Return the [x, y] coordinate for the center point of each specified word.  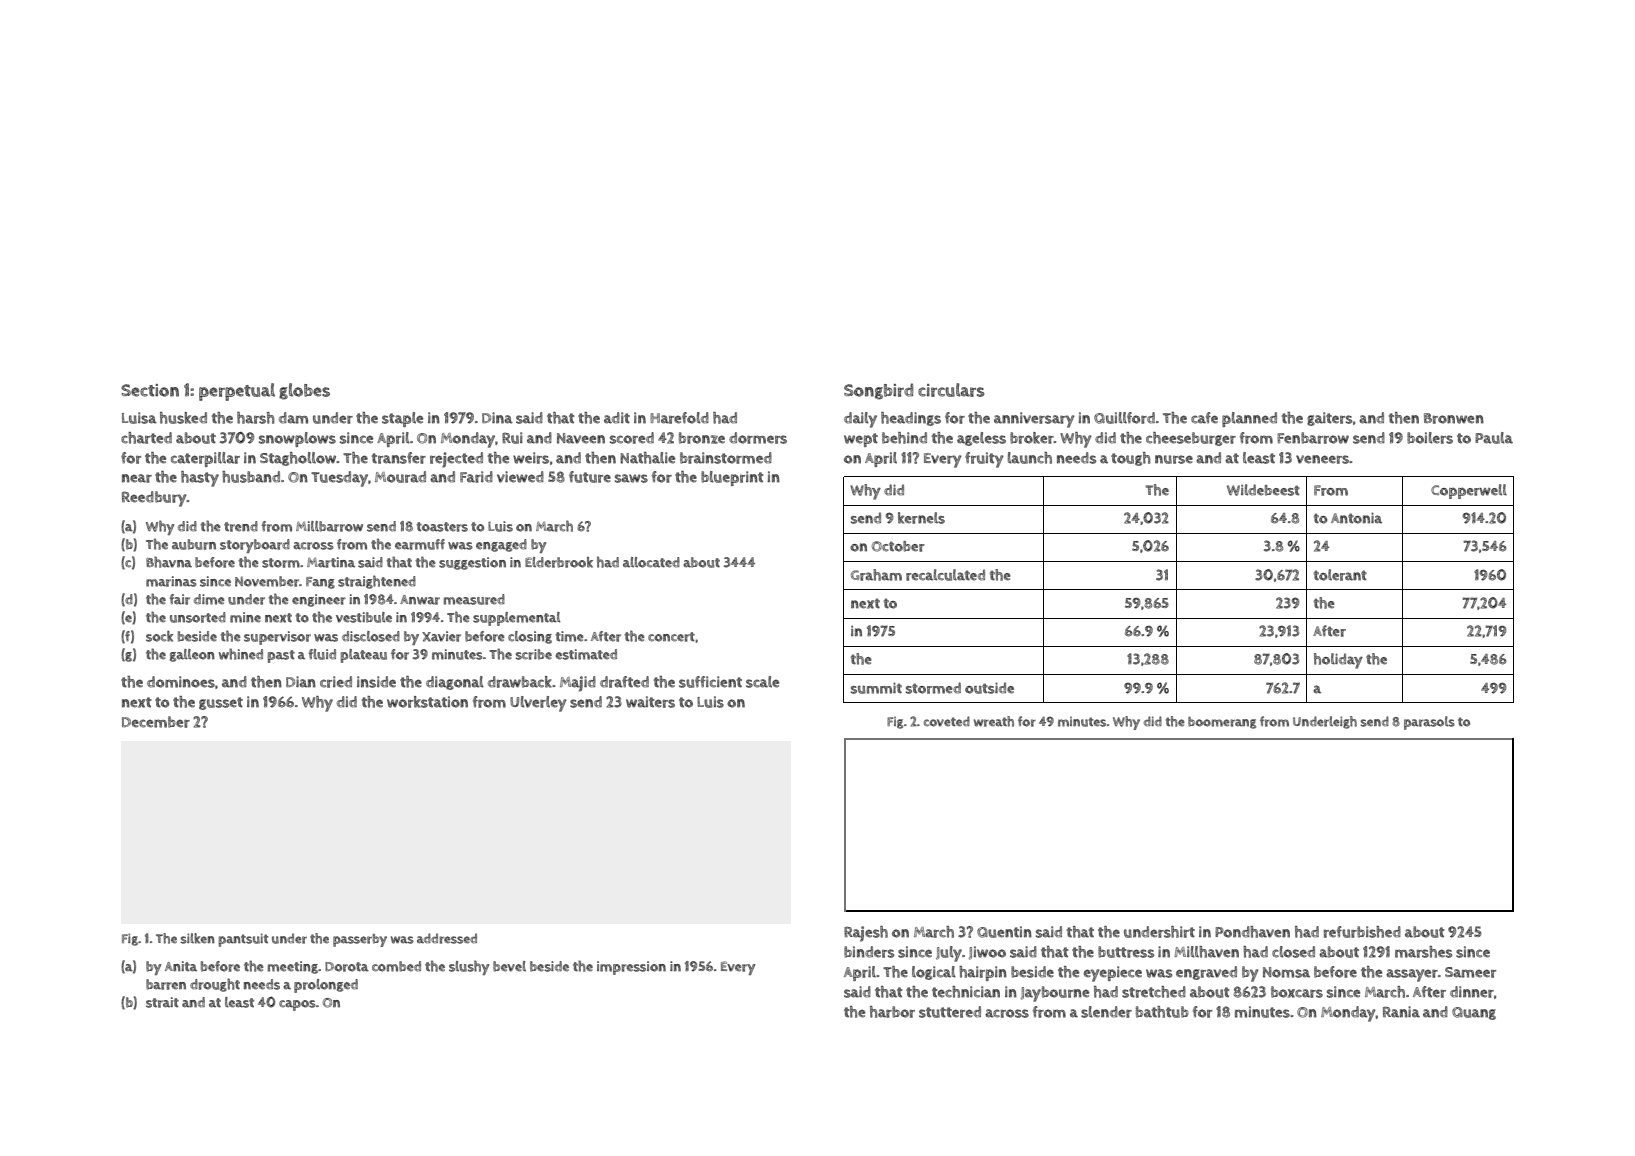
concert [671, 637]
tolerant [1340, 575]
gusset [221, 703]
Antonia [1356, 518]
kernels [921, 518]
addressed [447, 938]
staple [402, 419]
